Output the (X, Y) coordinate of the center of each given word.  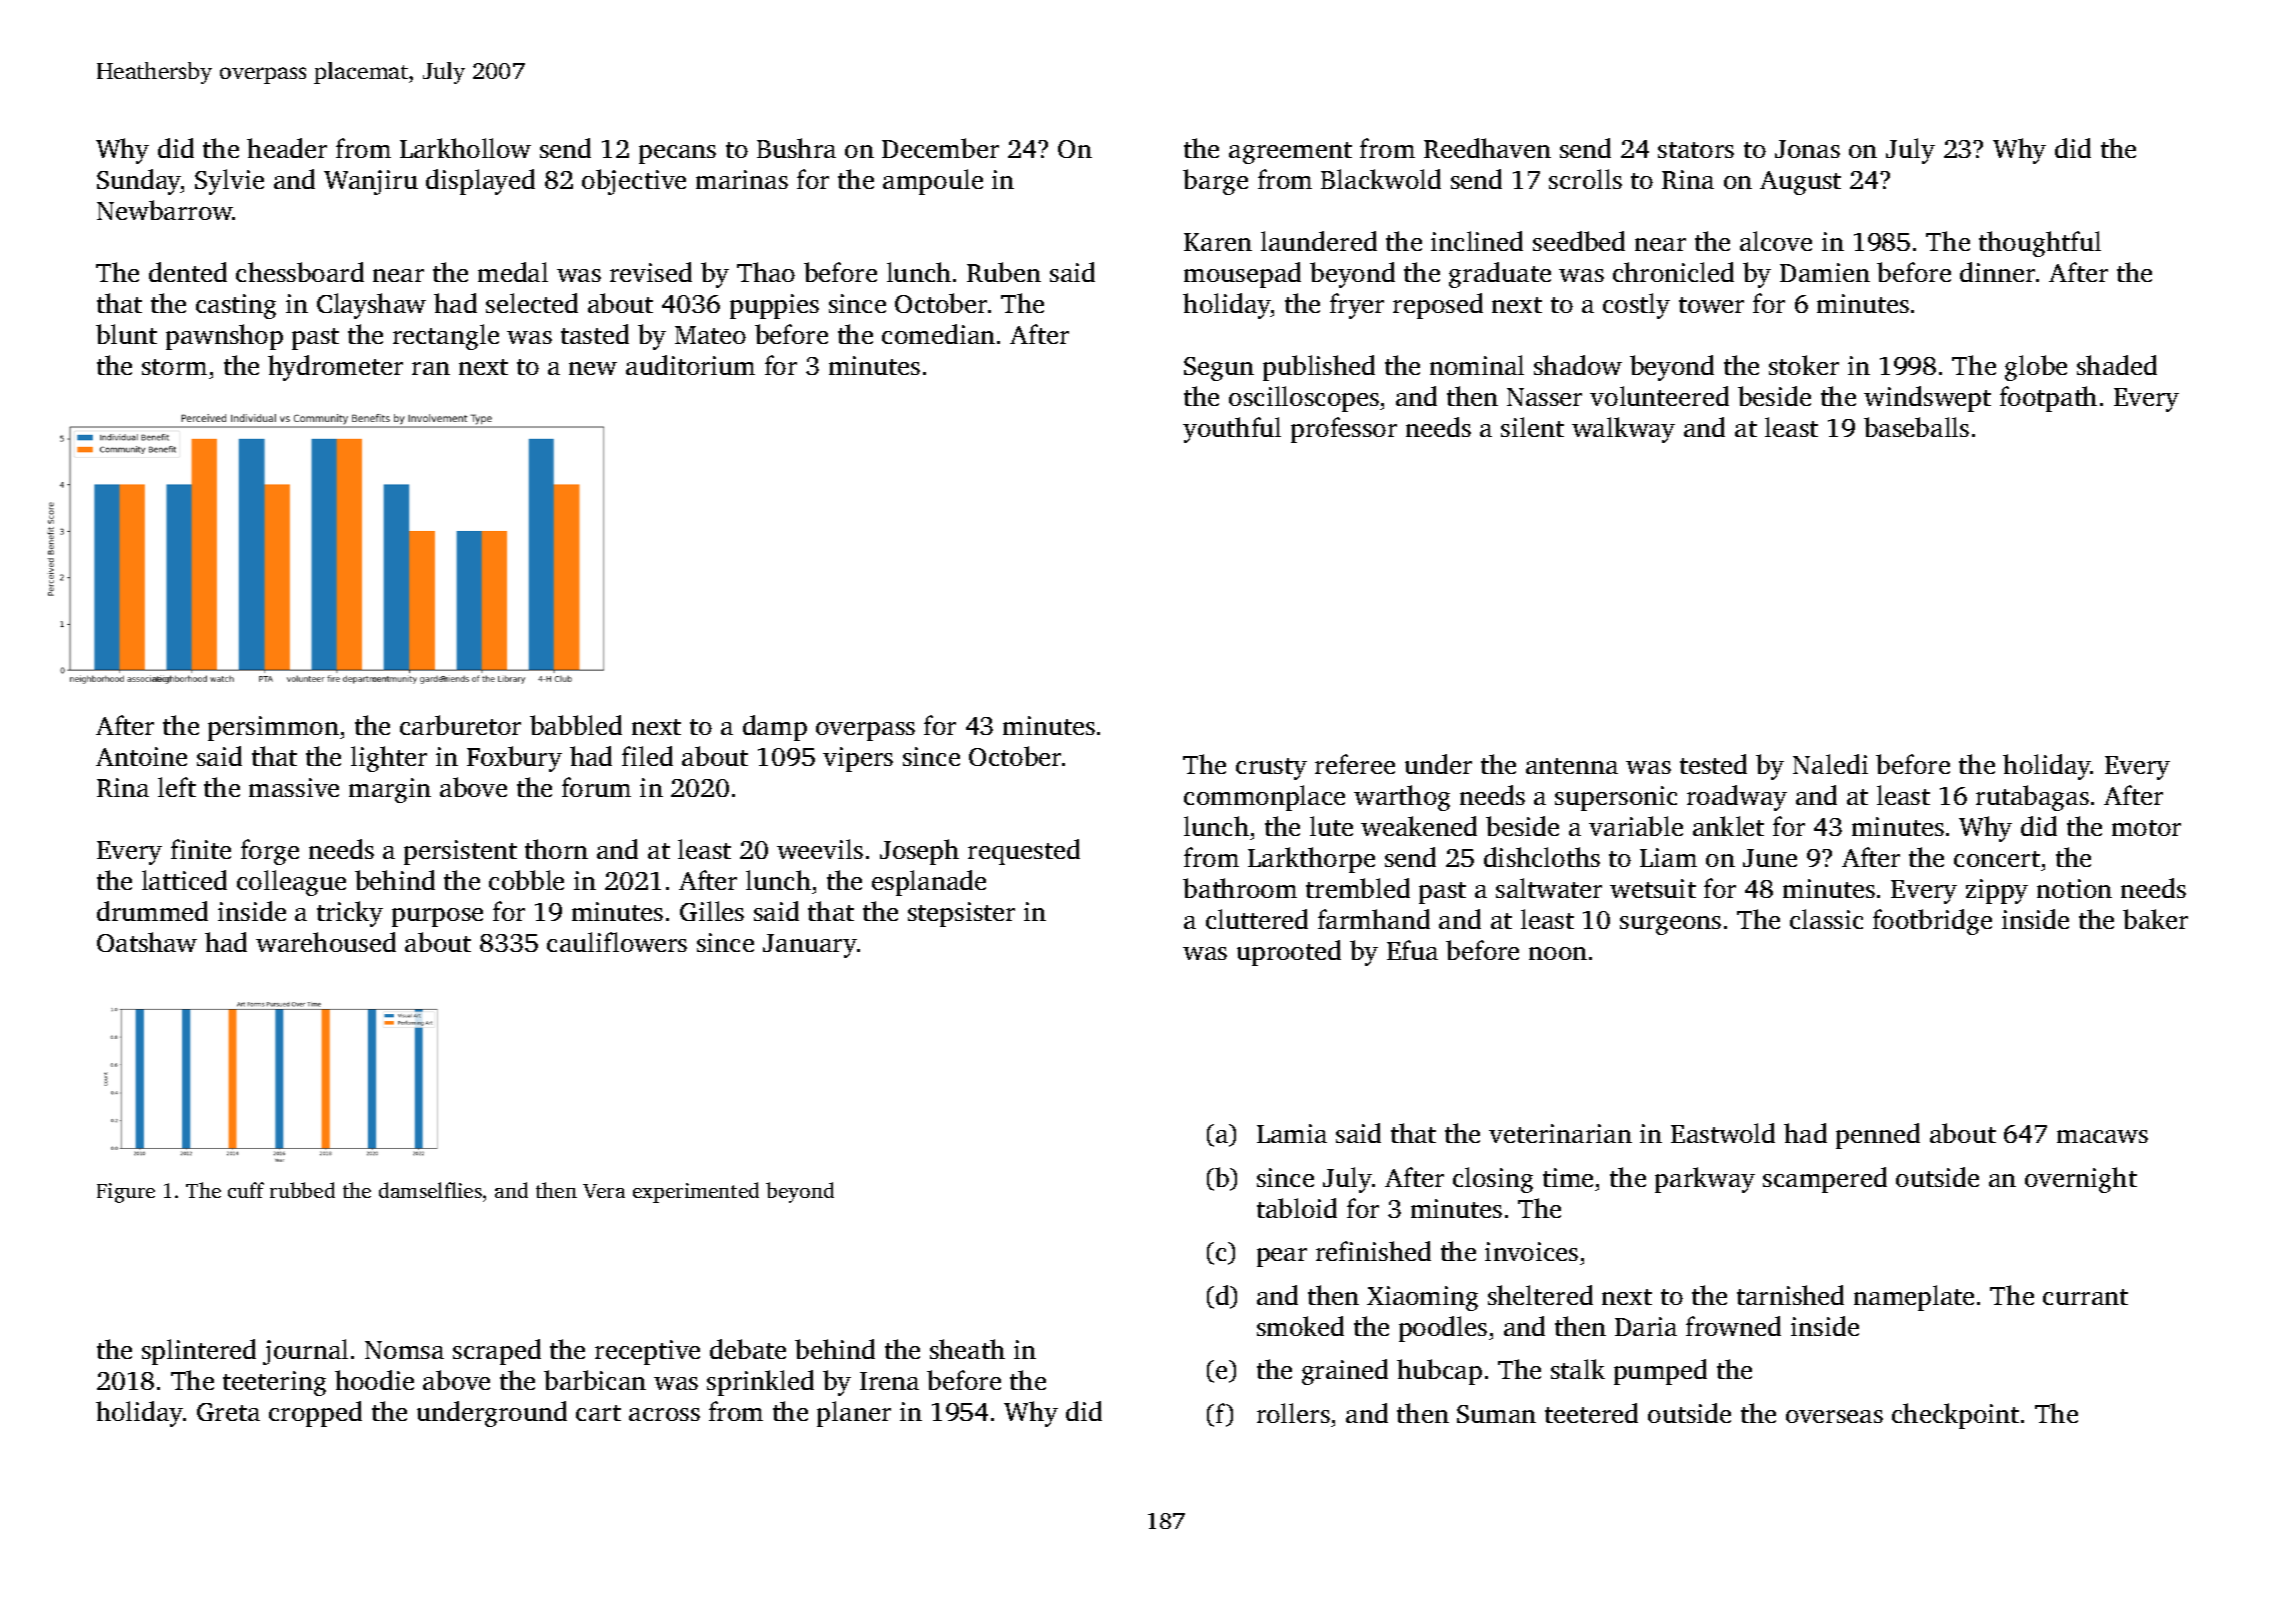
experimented (696, 1192)
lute (1331, 826)
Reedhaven (1487, 148)
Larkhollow (465, 148)
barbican (595, 1380)
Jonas (1807, 149)
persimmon (273, 728)
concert (1997, 859)
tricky (350, 914)
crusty (1271, 769)
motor (2146, 828)
